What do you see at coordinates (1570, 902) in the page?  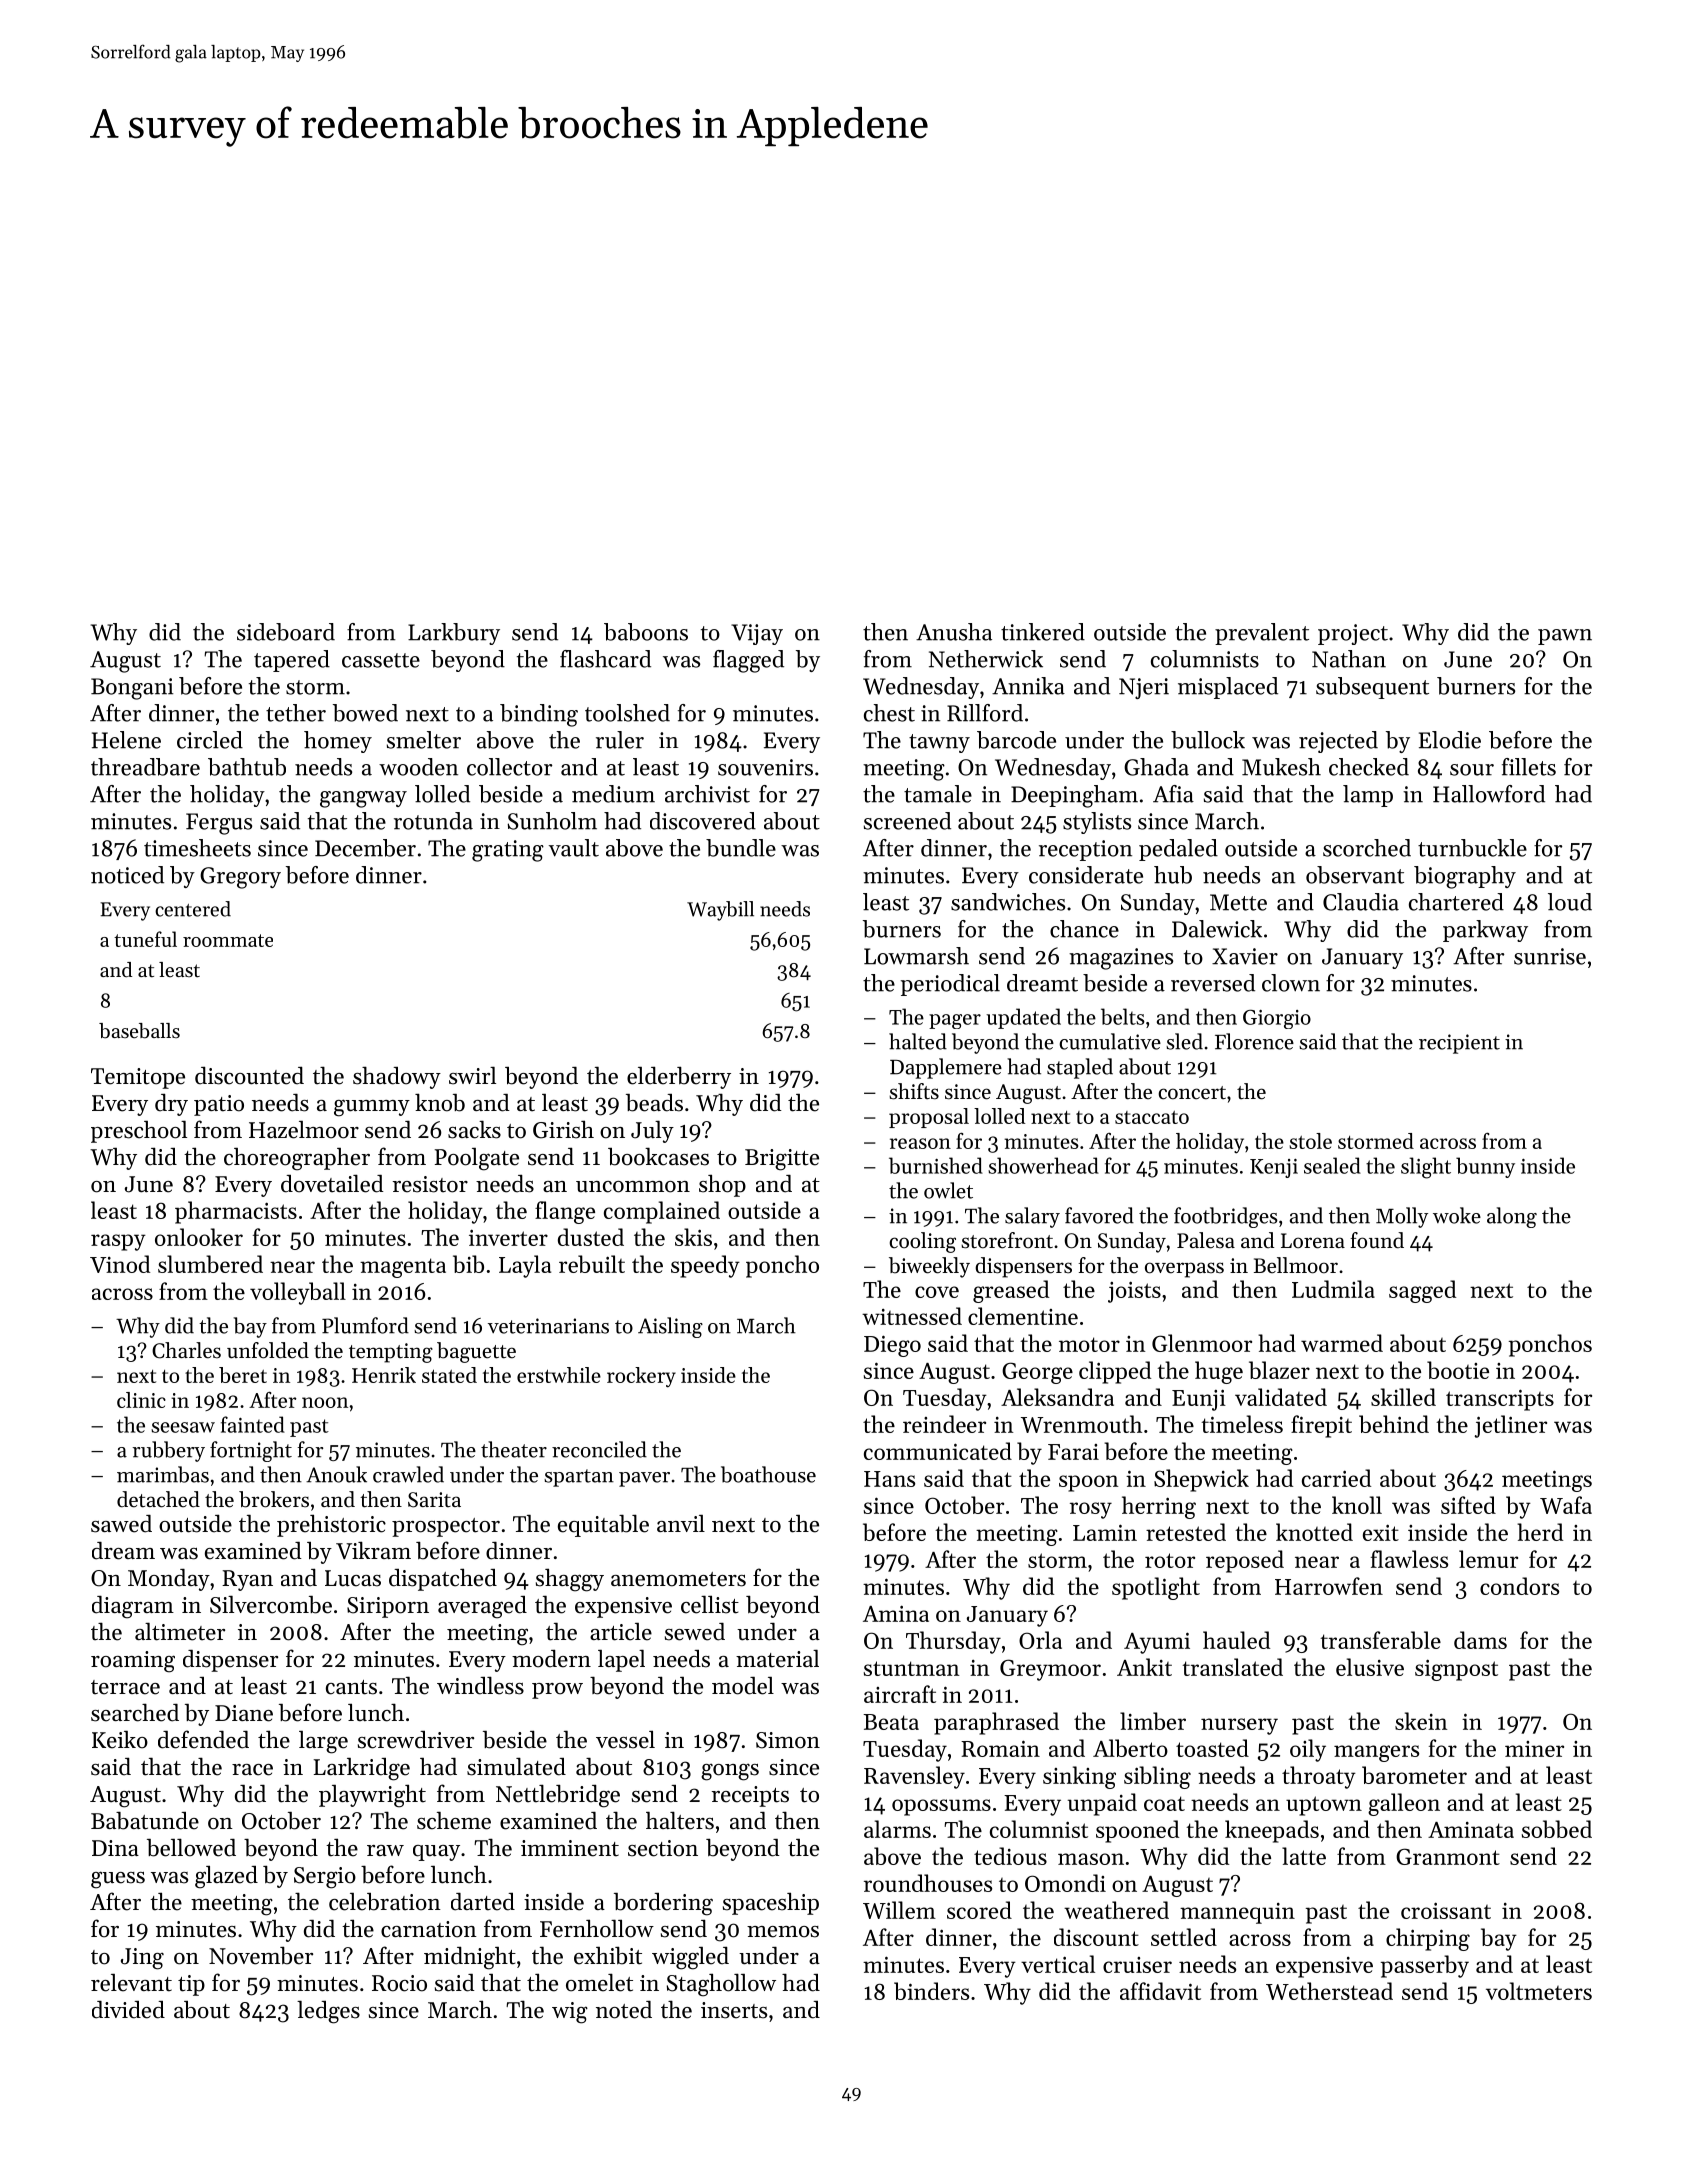 I see `loud` at bounding box center [1570, 902].
